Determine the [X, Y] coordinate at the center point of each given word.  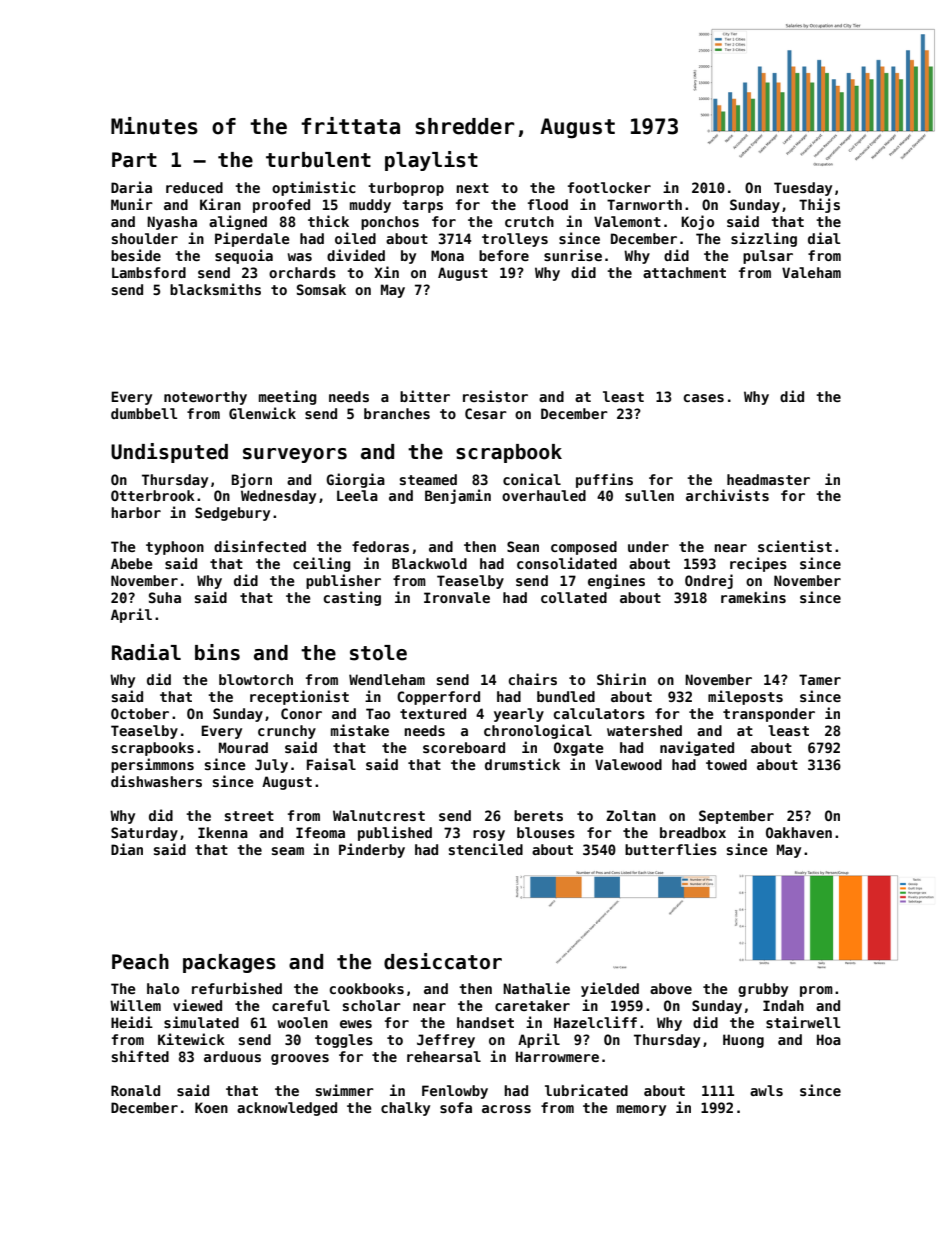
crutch [529, 221]
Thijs [819, 205]
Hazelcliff [595, 1022]
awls [766, 1090]
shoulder [145, 238]
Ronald [135, 1090]
